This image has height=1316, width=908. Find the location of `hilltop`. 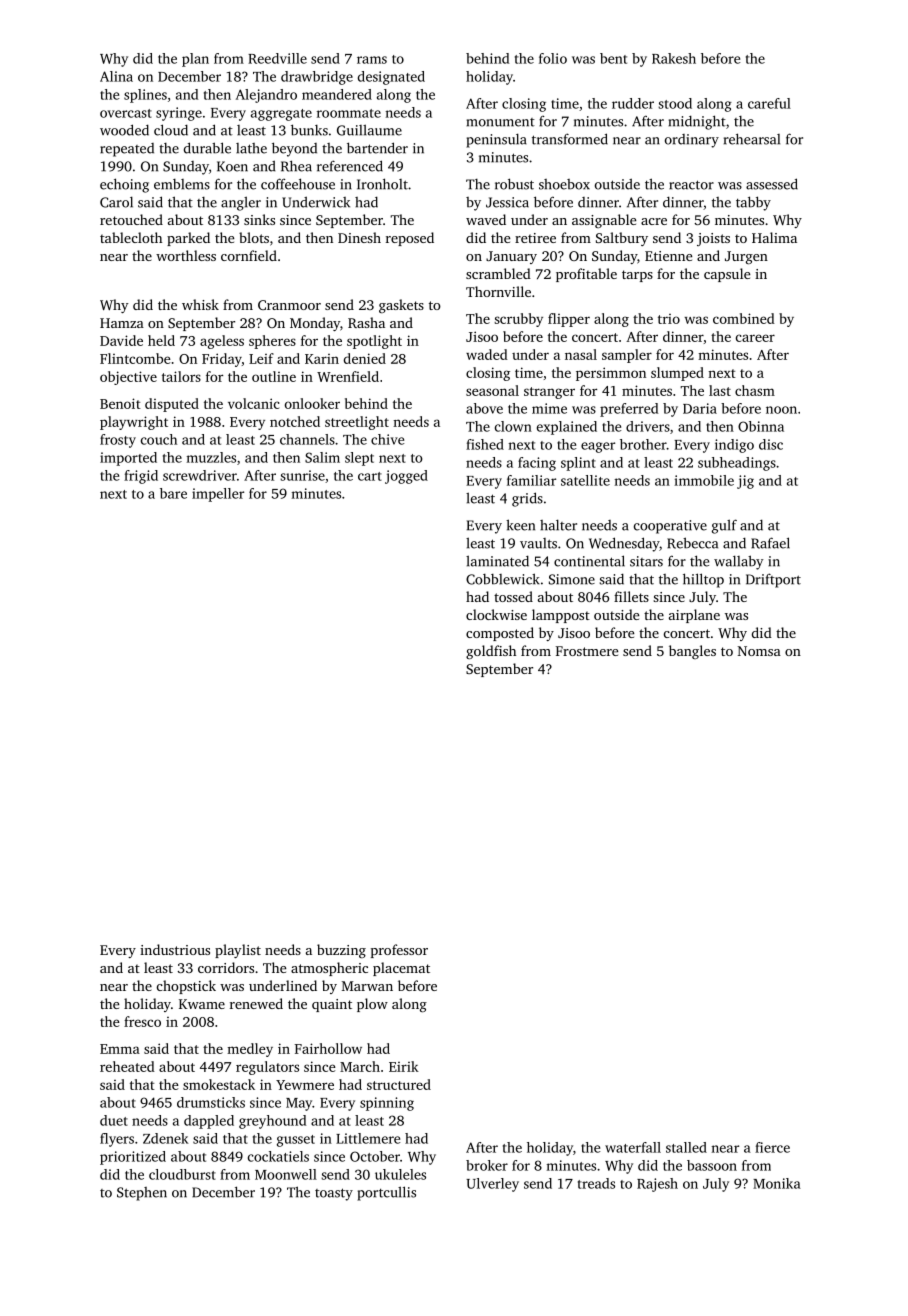

hilltop is located at coordinates (703, 580).
